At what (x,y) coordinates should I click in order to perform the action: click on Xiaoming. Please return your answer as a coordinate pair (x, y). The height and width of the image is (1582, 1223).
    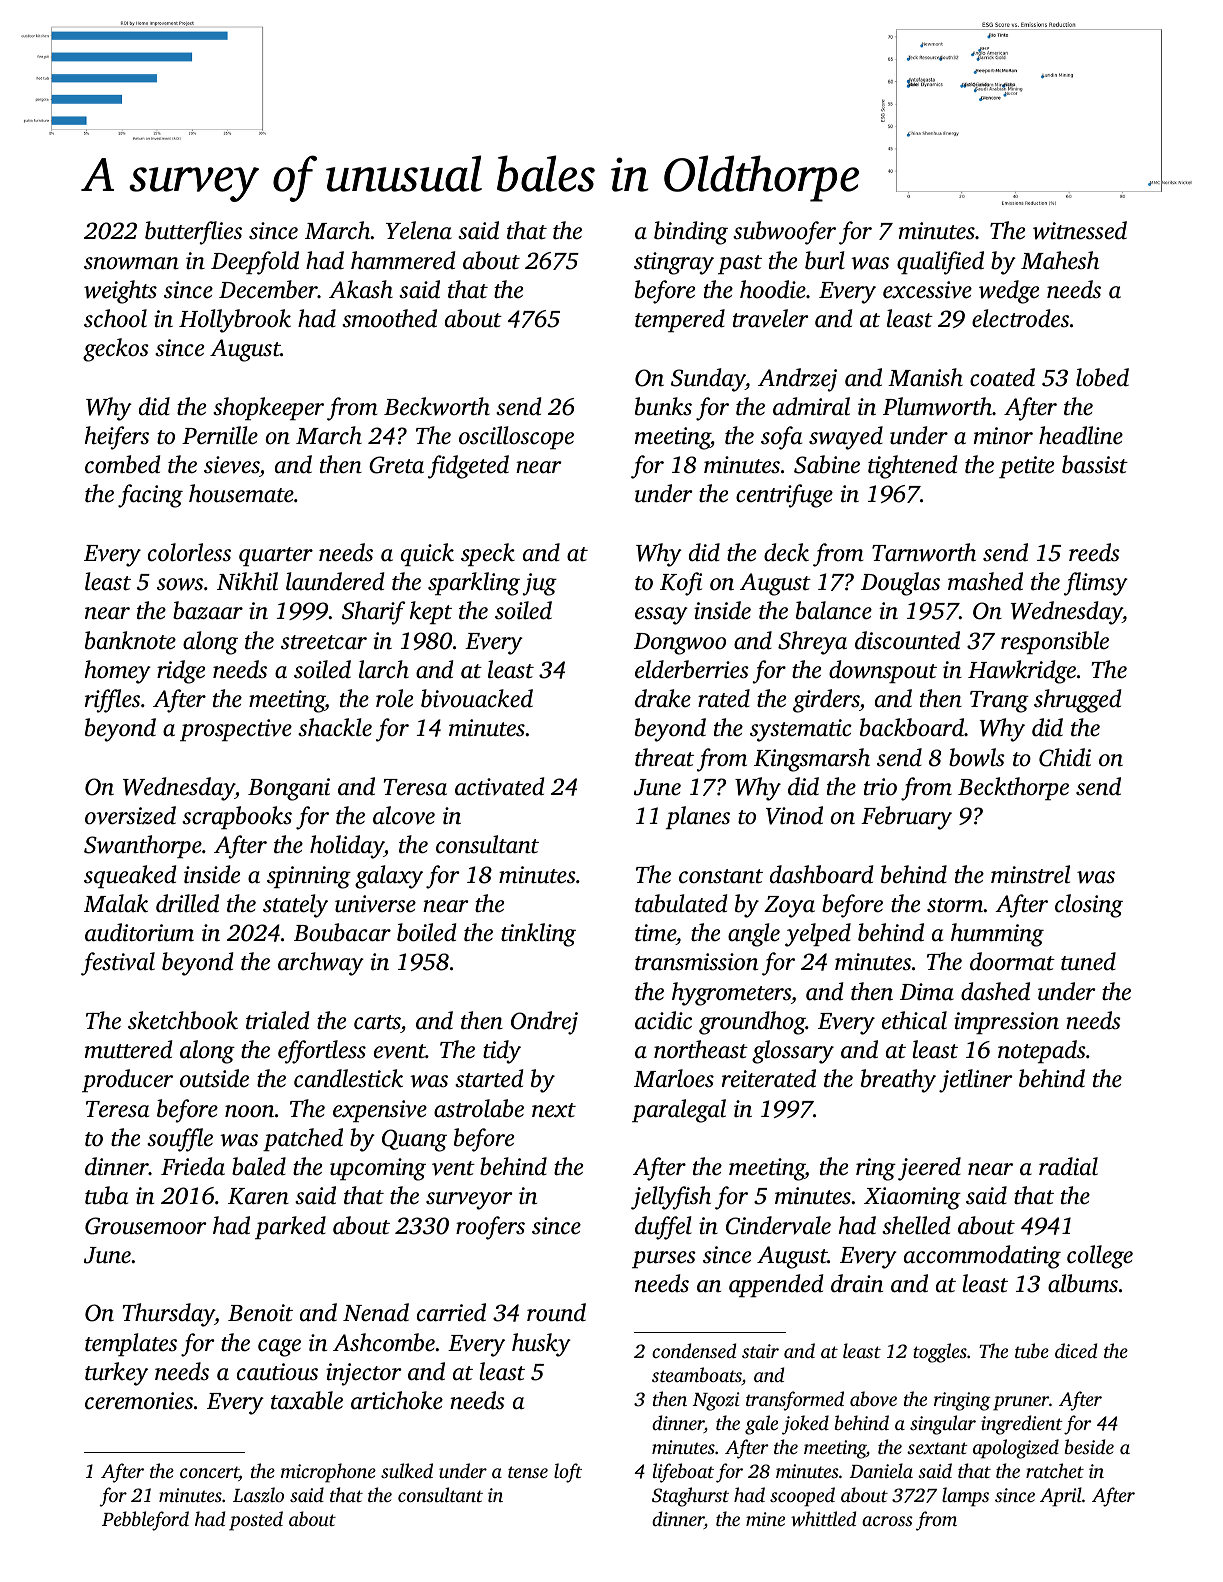
    Looking at the image, I should click on (912, 1198).
